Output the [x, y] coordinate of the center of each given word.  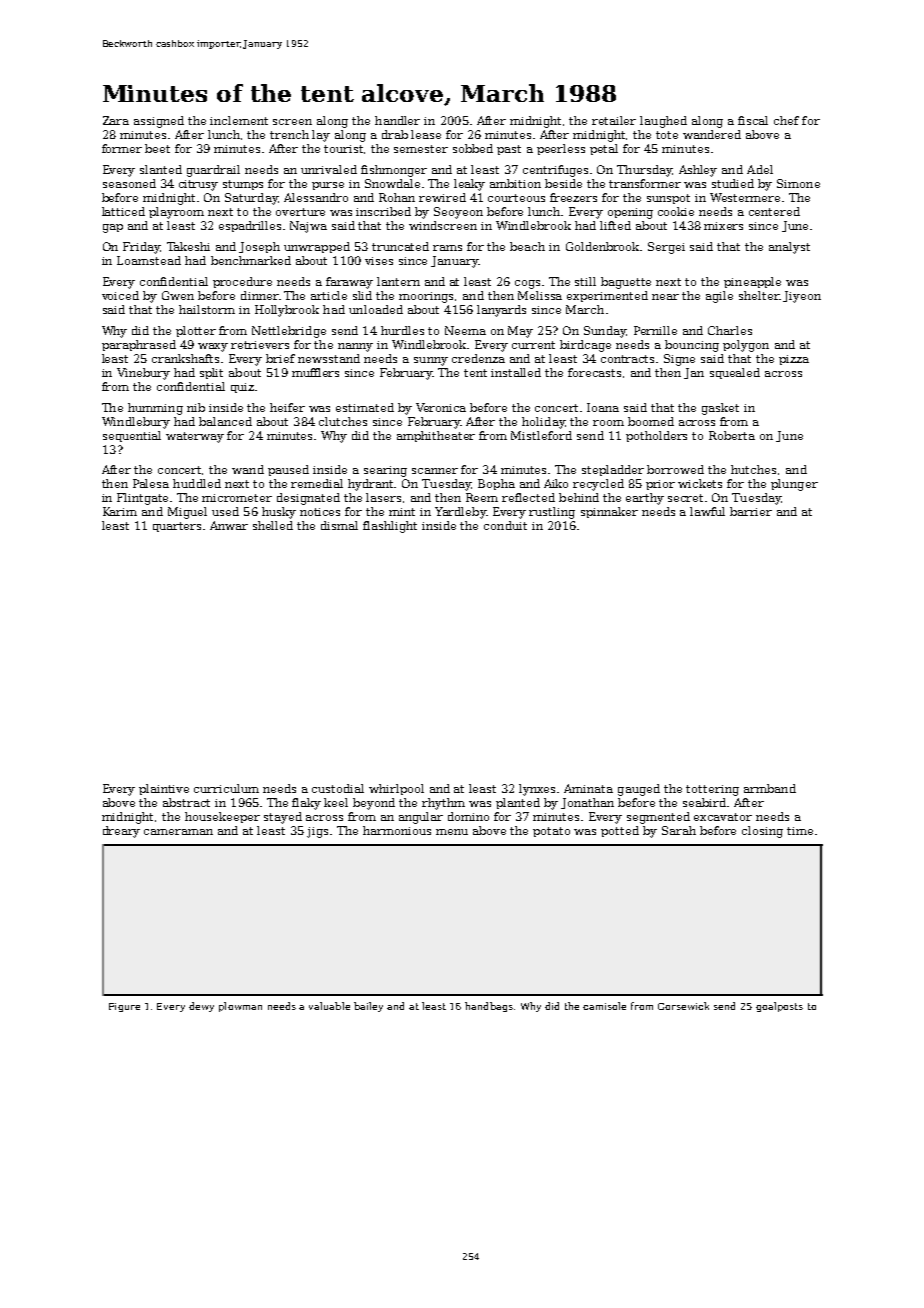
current [533, 345]
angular [421, 818]
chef [786, 120]
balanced [225, 421]
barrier [751, 511]
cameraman [178, 832]
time [800, 831]
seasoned [129, 183]
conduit [505, 525]
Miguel [187, 513]
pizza [794, 360]
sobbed [473, 148]
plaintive [164, 789]
